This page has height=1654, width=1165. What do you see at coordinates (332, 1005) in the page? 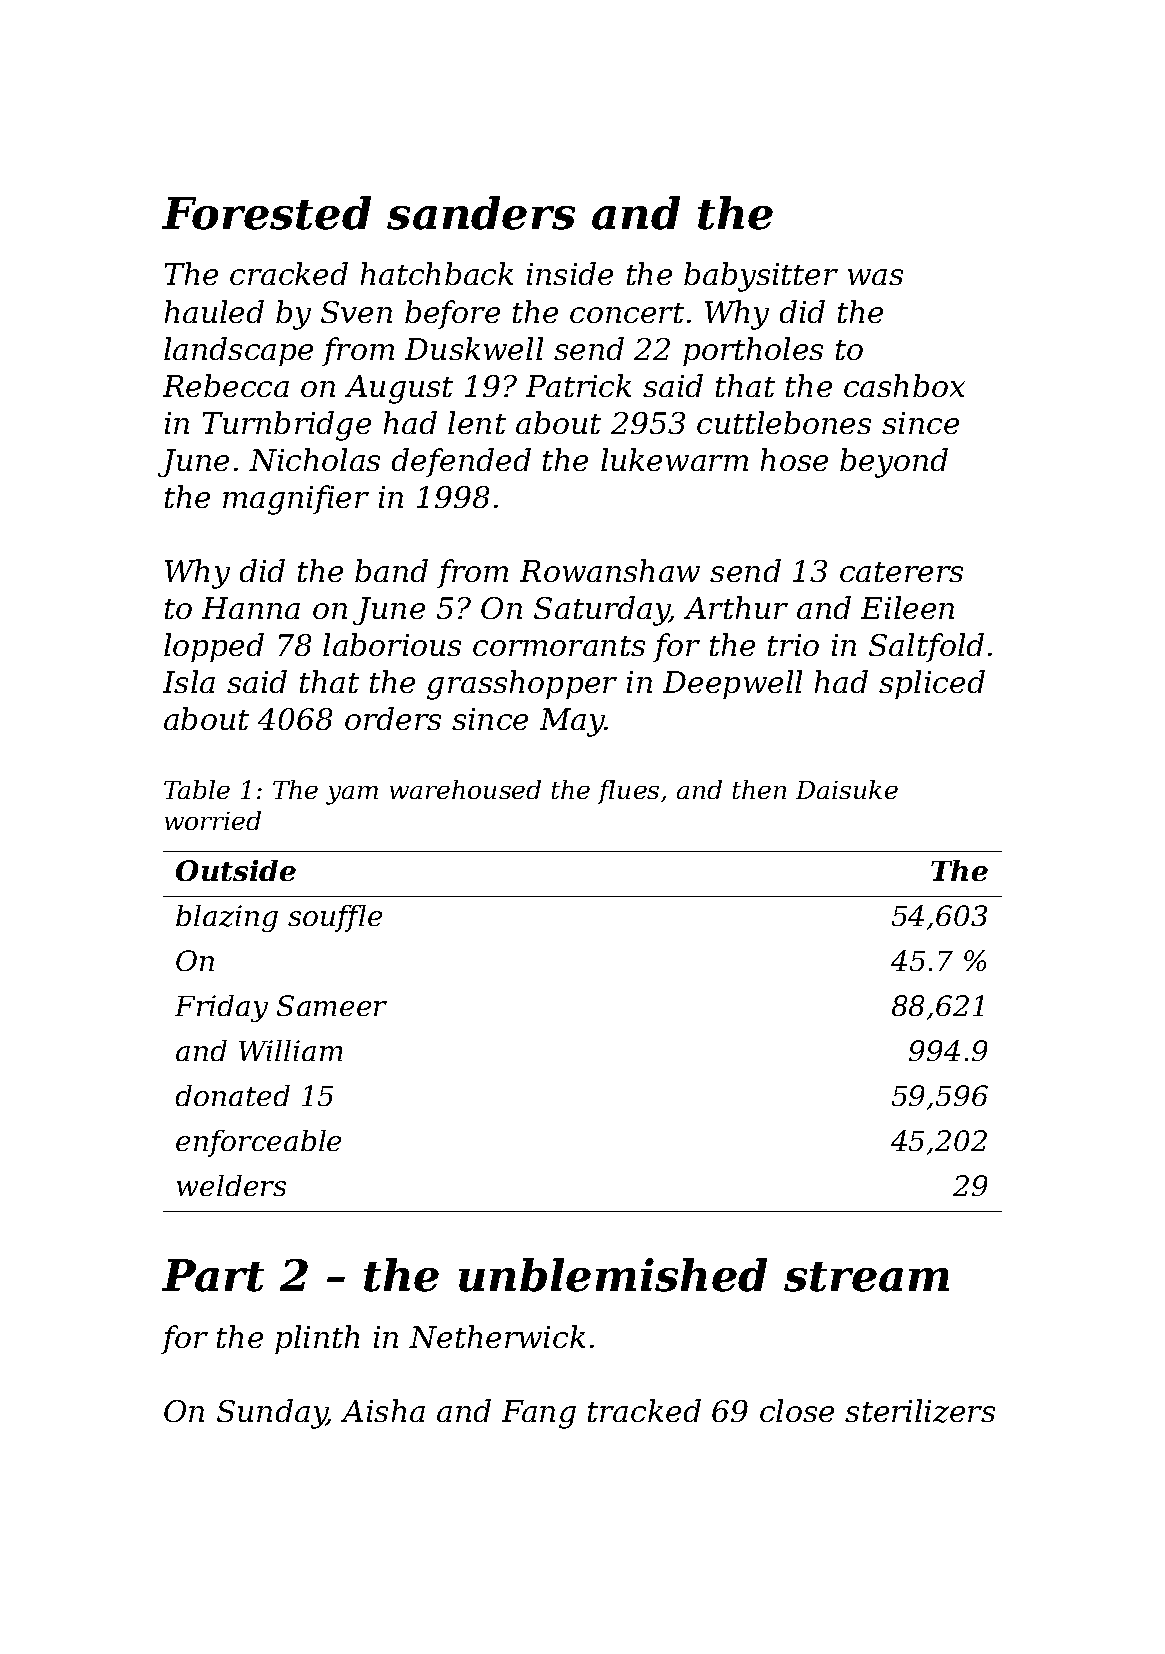
I see `Sameer` at bounding box center [332, 1005].
